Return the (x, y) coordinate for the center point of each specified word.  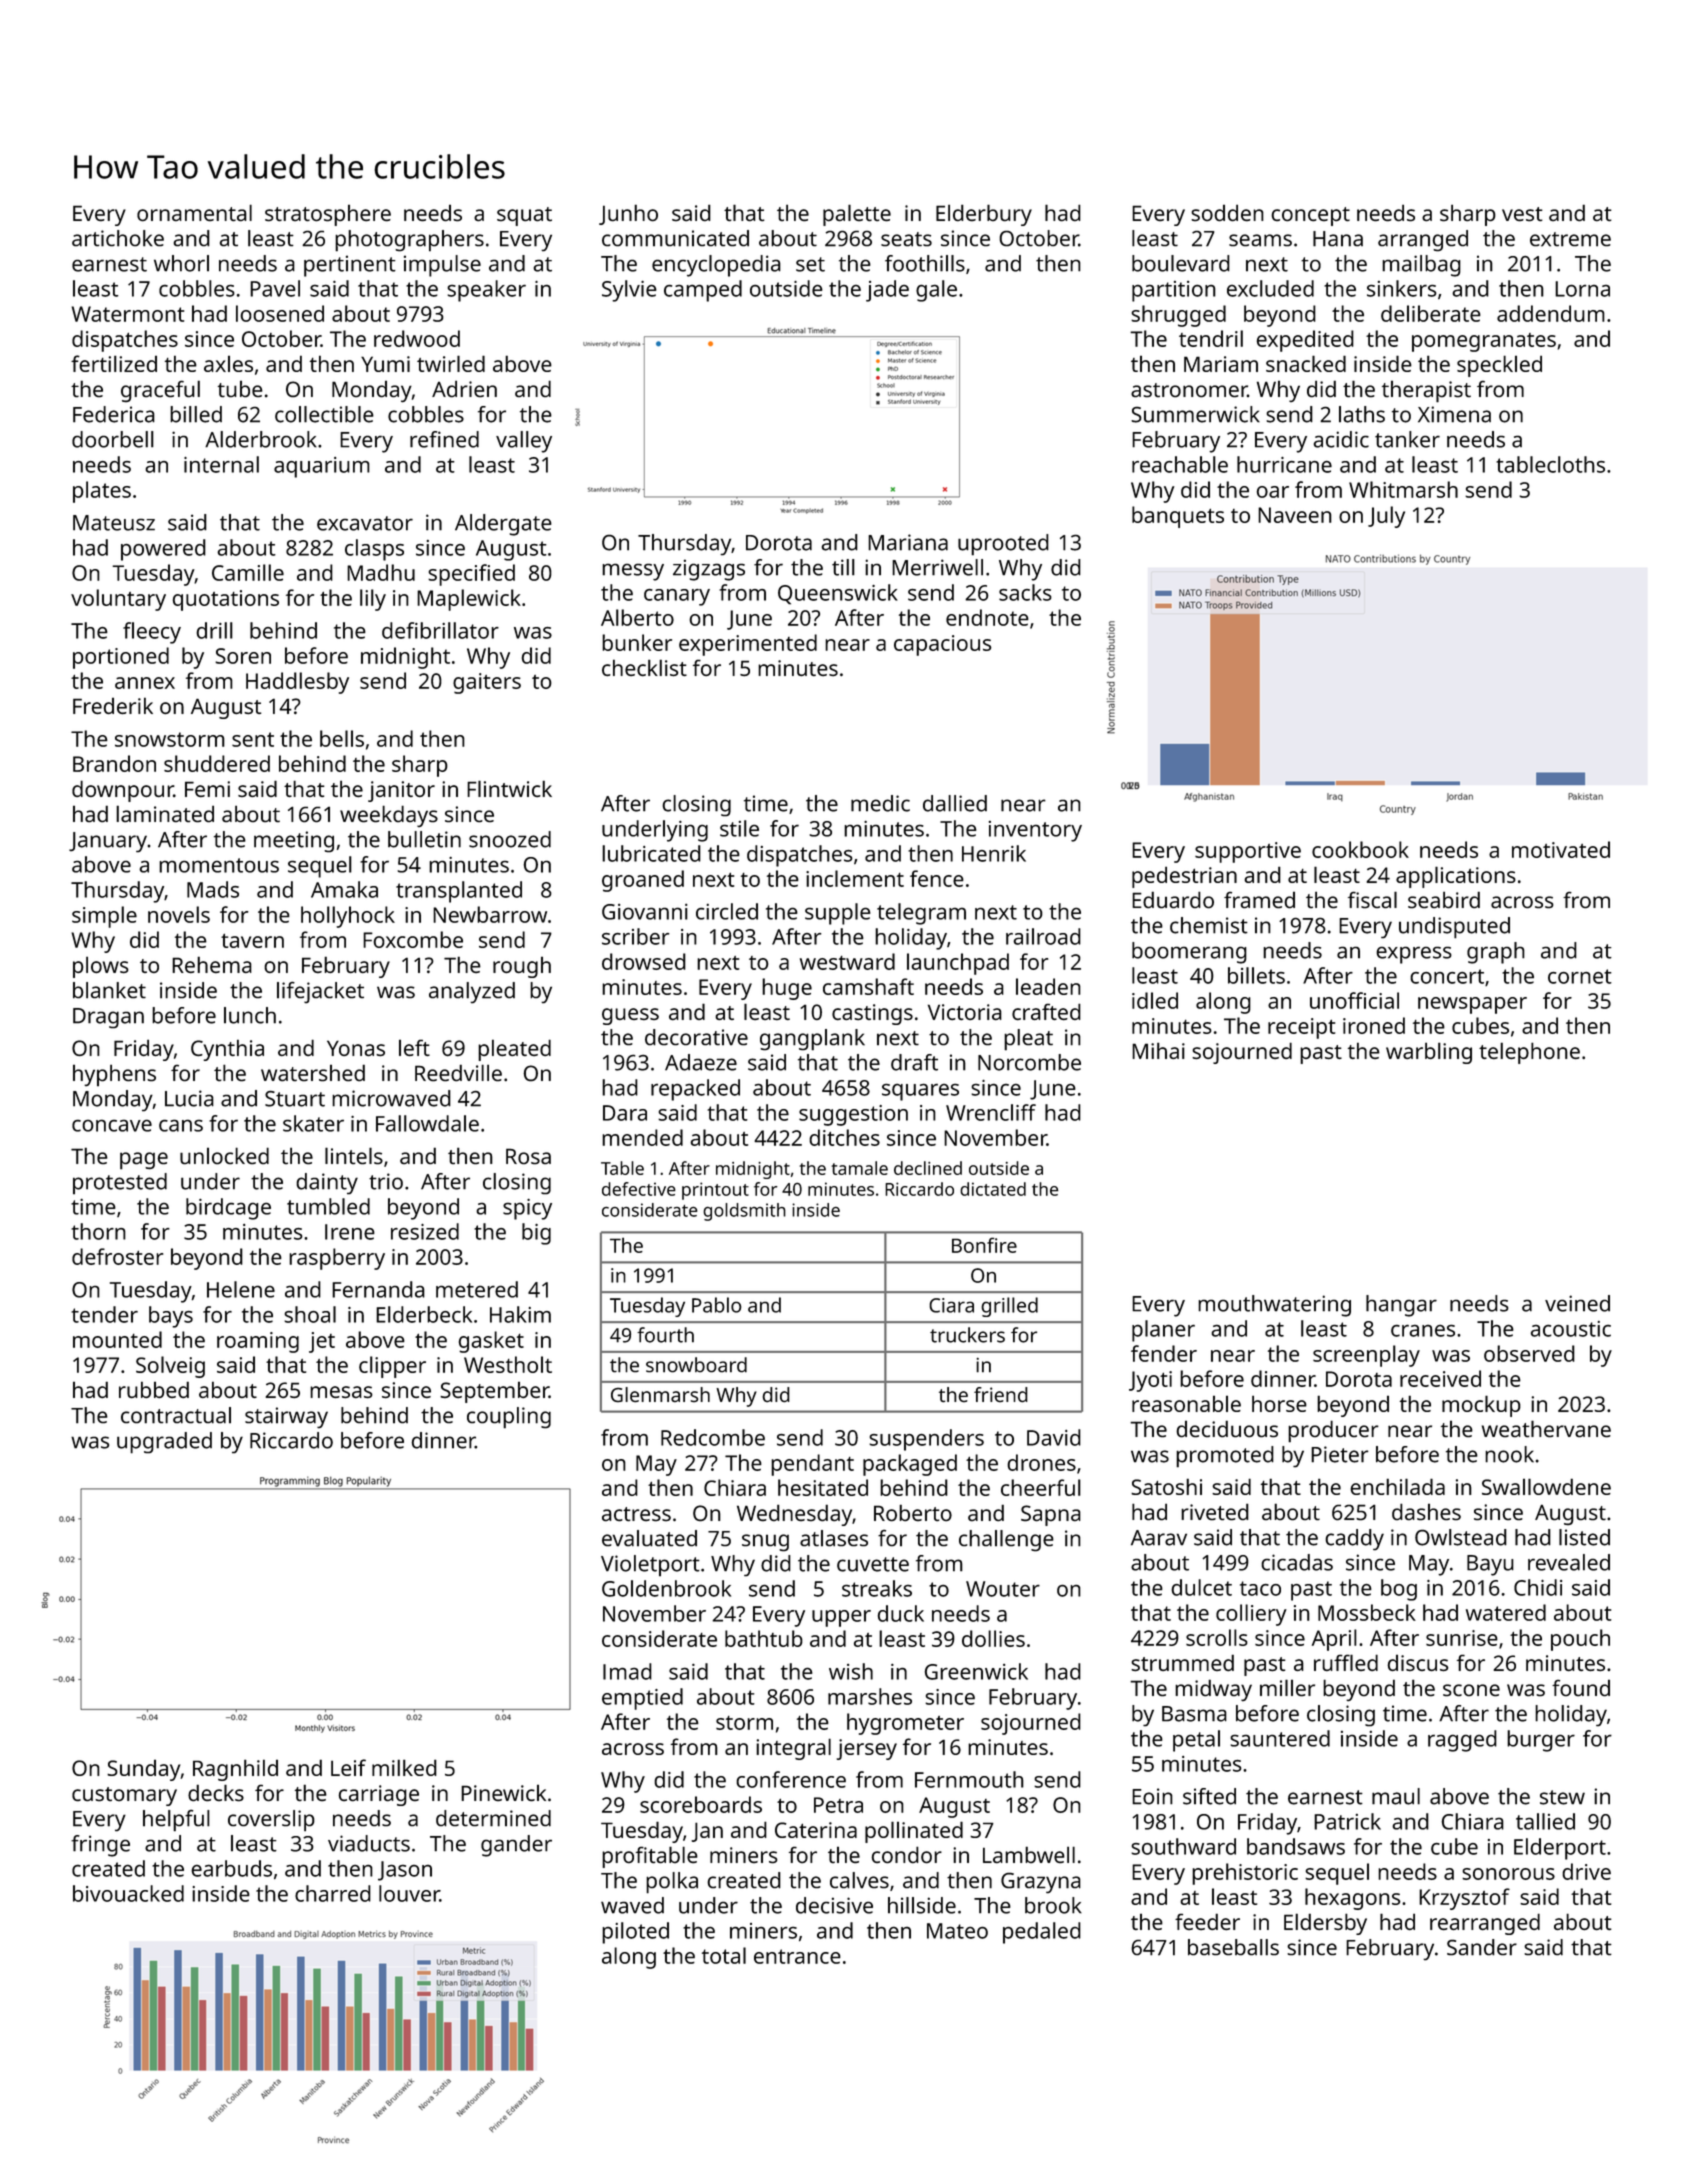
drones (1041, 1462)
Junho (628, 214)
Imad (627, 1671)
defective (639, 1189)
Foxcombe (413, 939)
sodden (1227, 212)
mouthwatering (1274, 1306)
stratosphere (328, 215)
